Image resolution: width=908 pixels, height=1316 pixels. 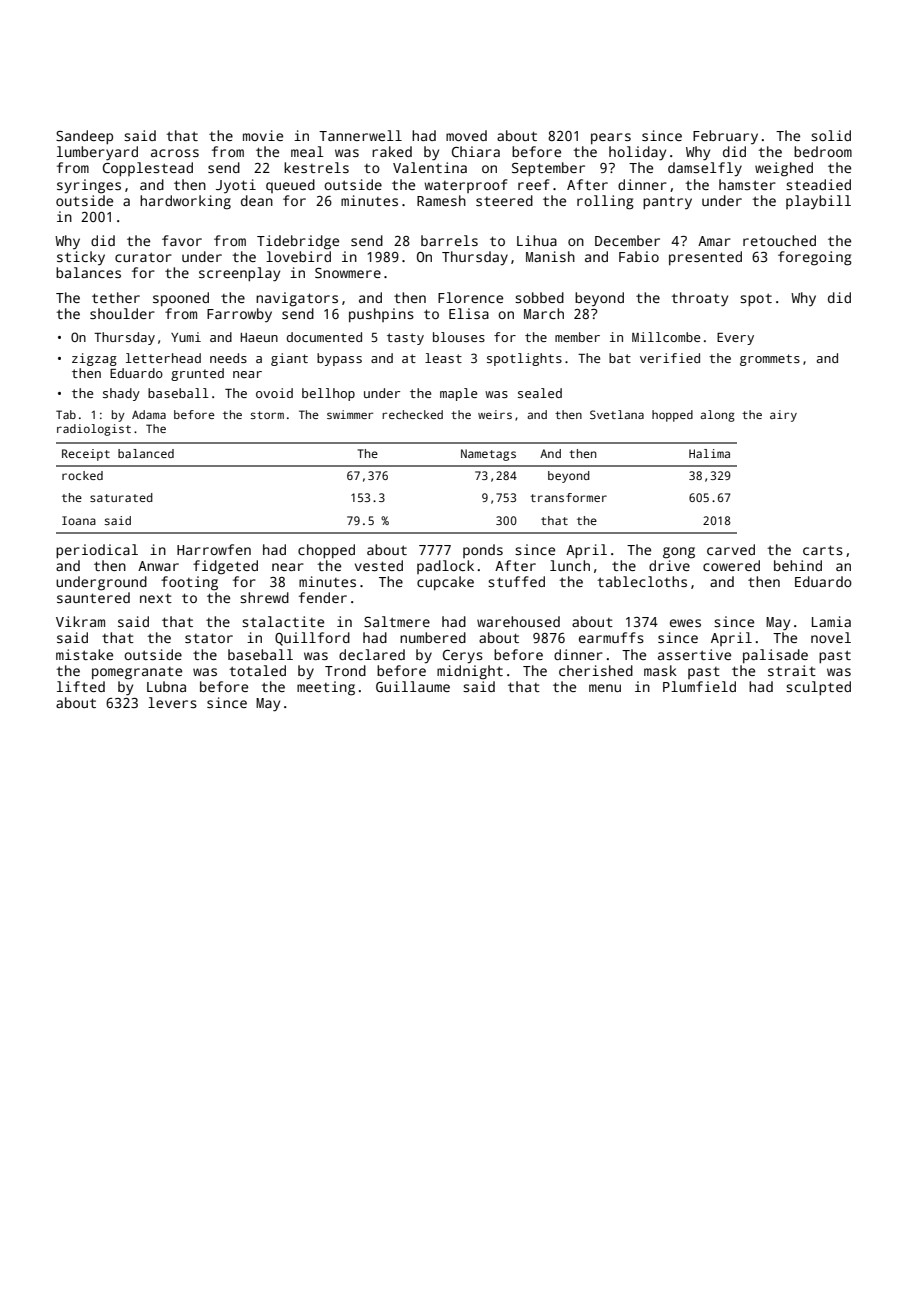 I want to click on airy, so click(x=783, y=416).
